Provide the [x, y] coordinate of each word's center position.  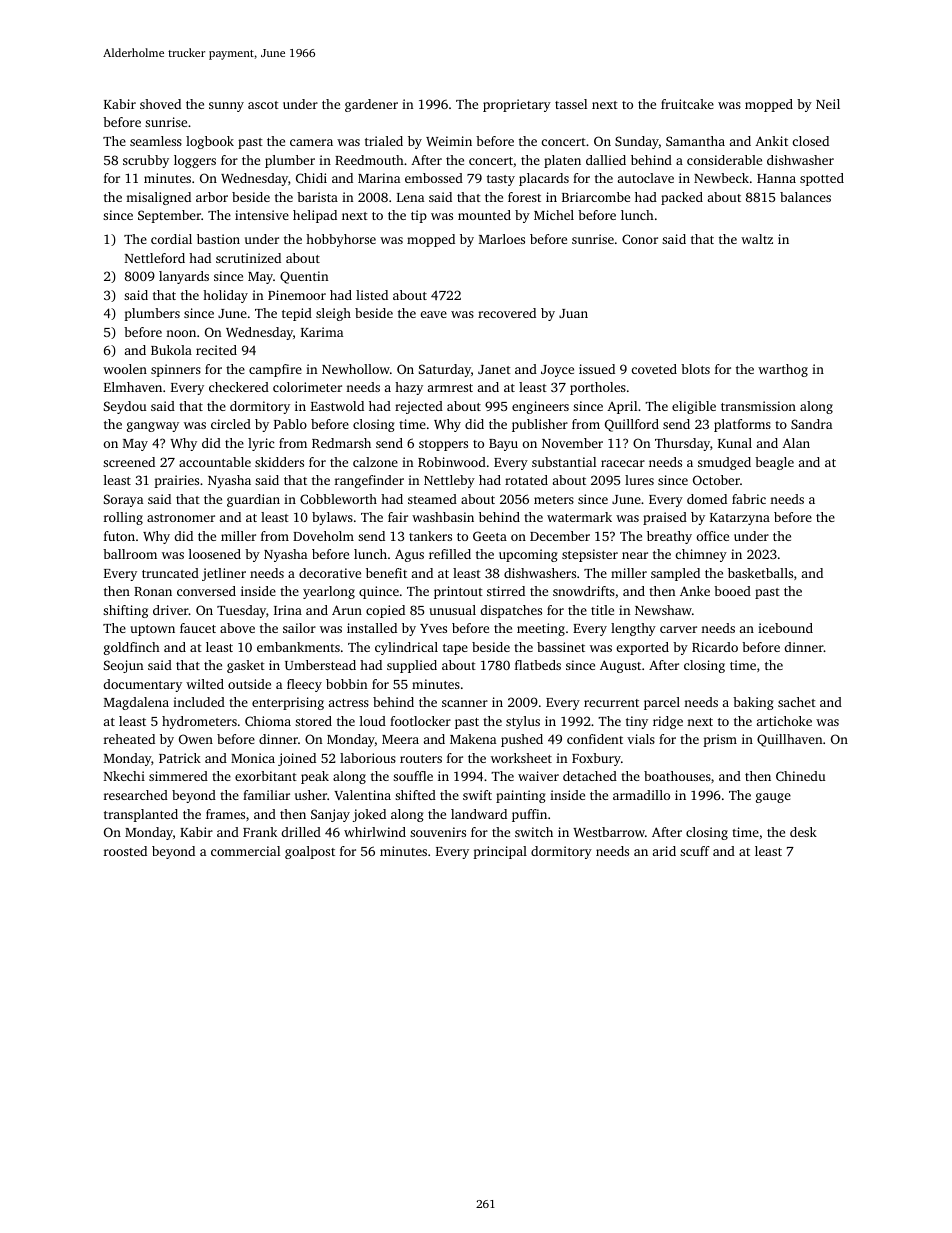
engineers [540, 407]
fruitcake [687, 104]
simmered [178, 776]
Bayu [503, 445]
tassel [571, 104]
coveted [654, 369]
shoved [160, 104]
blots [695, 369]
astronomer [181, 518]
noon [181, 333]
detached [590, 776]
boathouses [677, 776]
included [199, 702]
